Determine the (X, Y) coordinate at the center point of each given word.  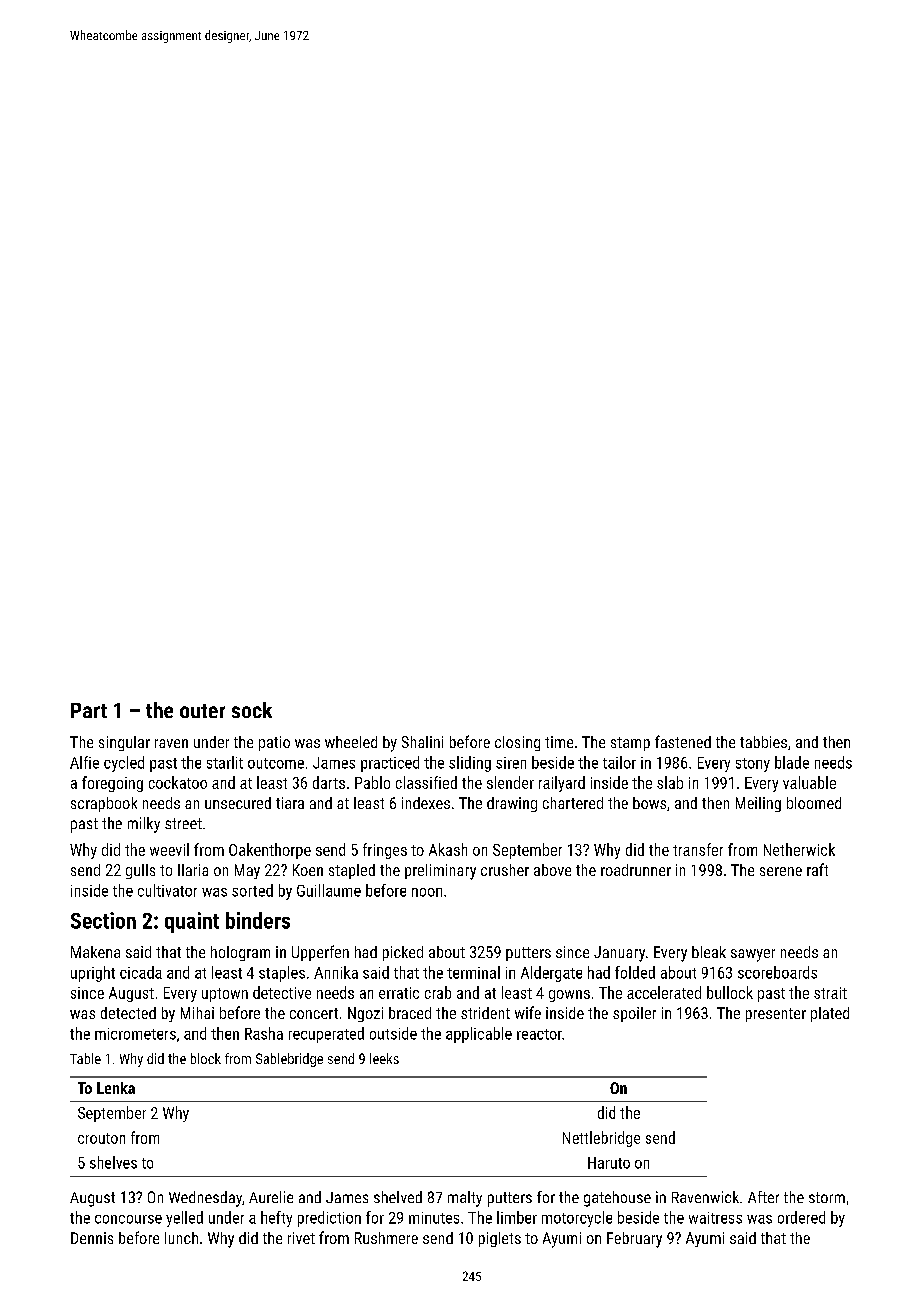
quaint (192, 922)
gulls (140, 871)
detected (128, 1013)
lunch (181, 1238)
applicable (479, 1035)
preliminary (440, 872)
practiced (390, 764)
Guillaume (329, 890)
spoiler (634, 1014)
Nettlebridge (601, 1139)
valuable (809, 782)
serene (781, 871)
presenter (776, 1015)
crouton (101, 1138)
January (619, 954)
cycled (124, 764)
